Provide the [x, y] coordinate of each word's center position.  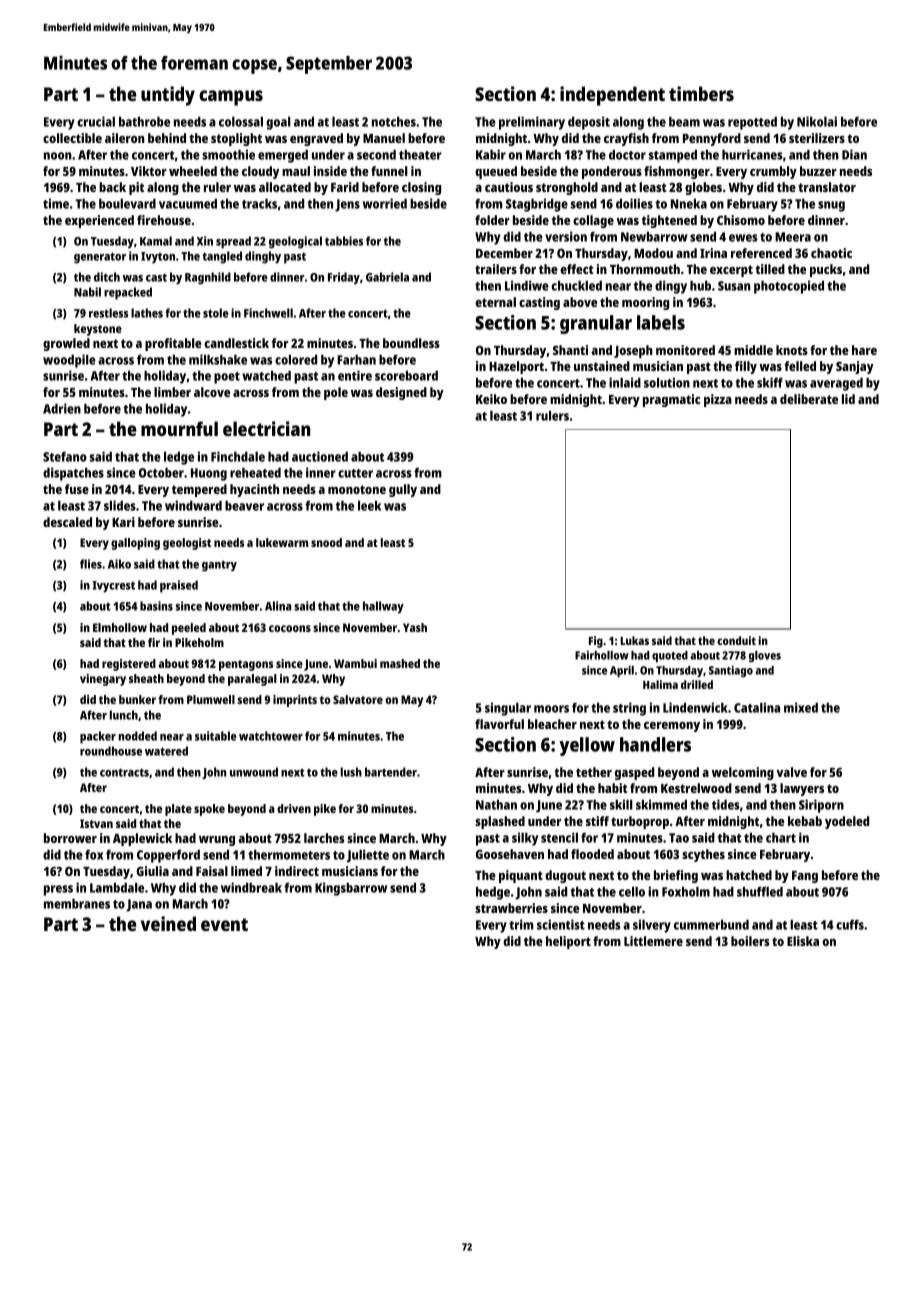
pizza [718, 400]
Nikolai [817, 121]
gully [403, 490]
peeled [189, 629]
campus [231, 98]
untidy [168, 96]
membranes [77, 904]
